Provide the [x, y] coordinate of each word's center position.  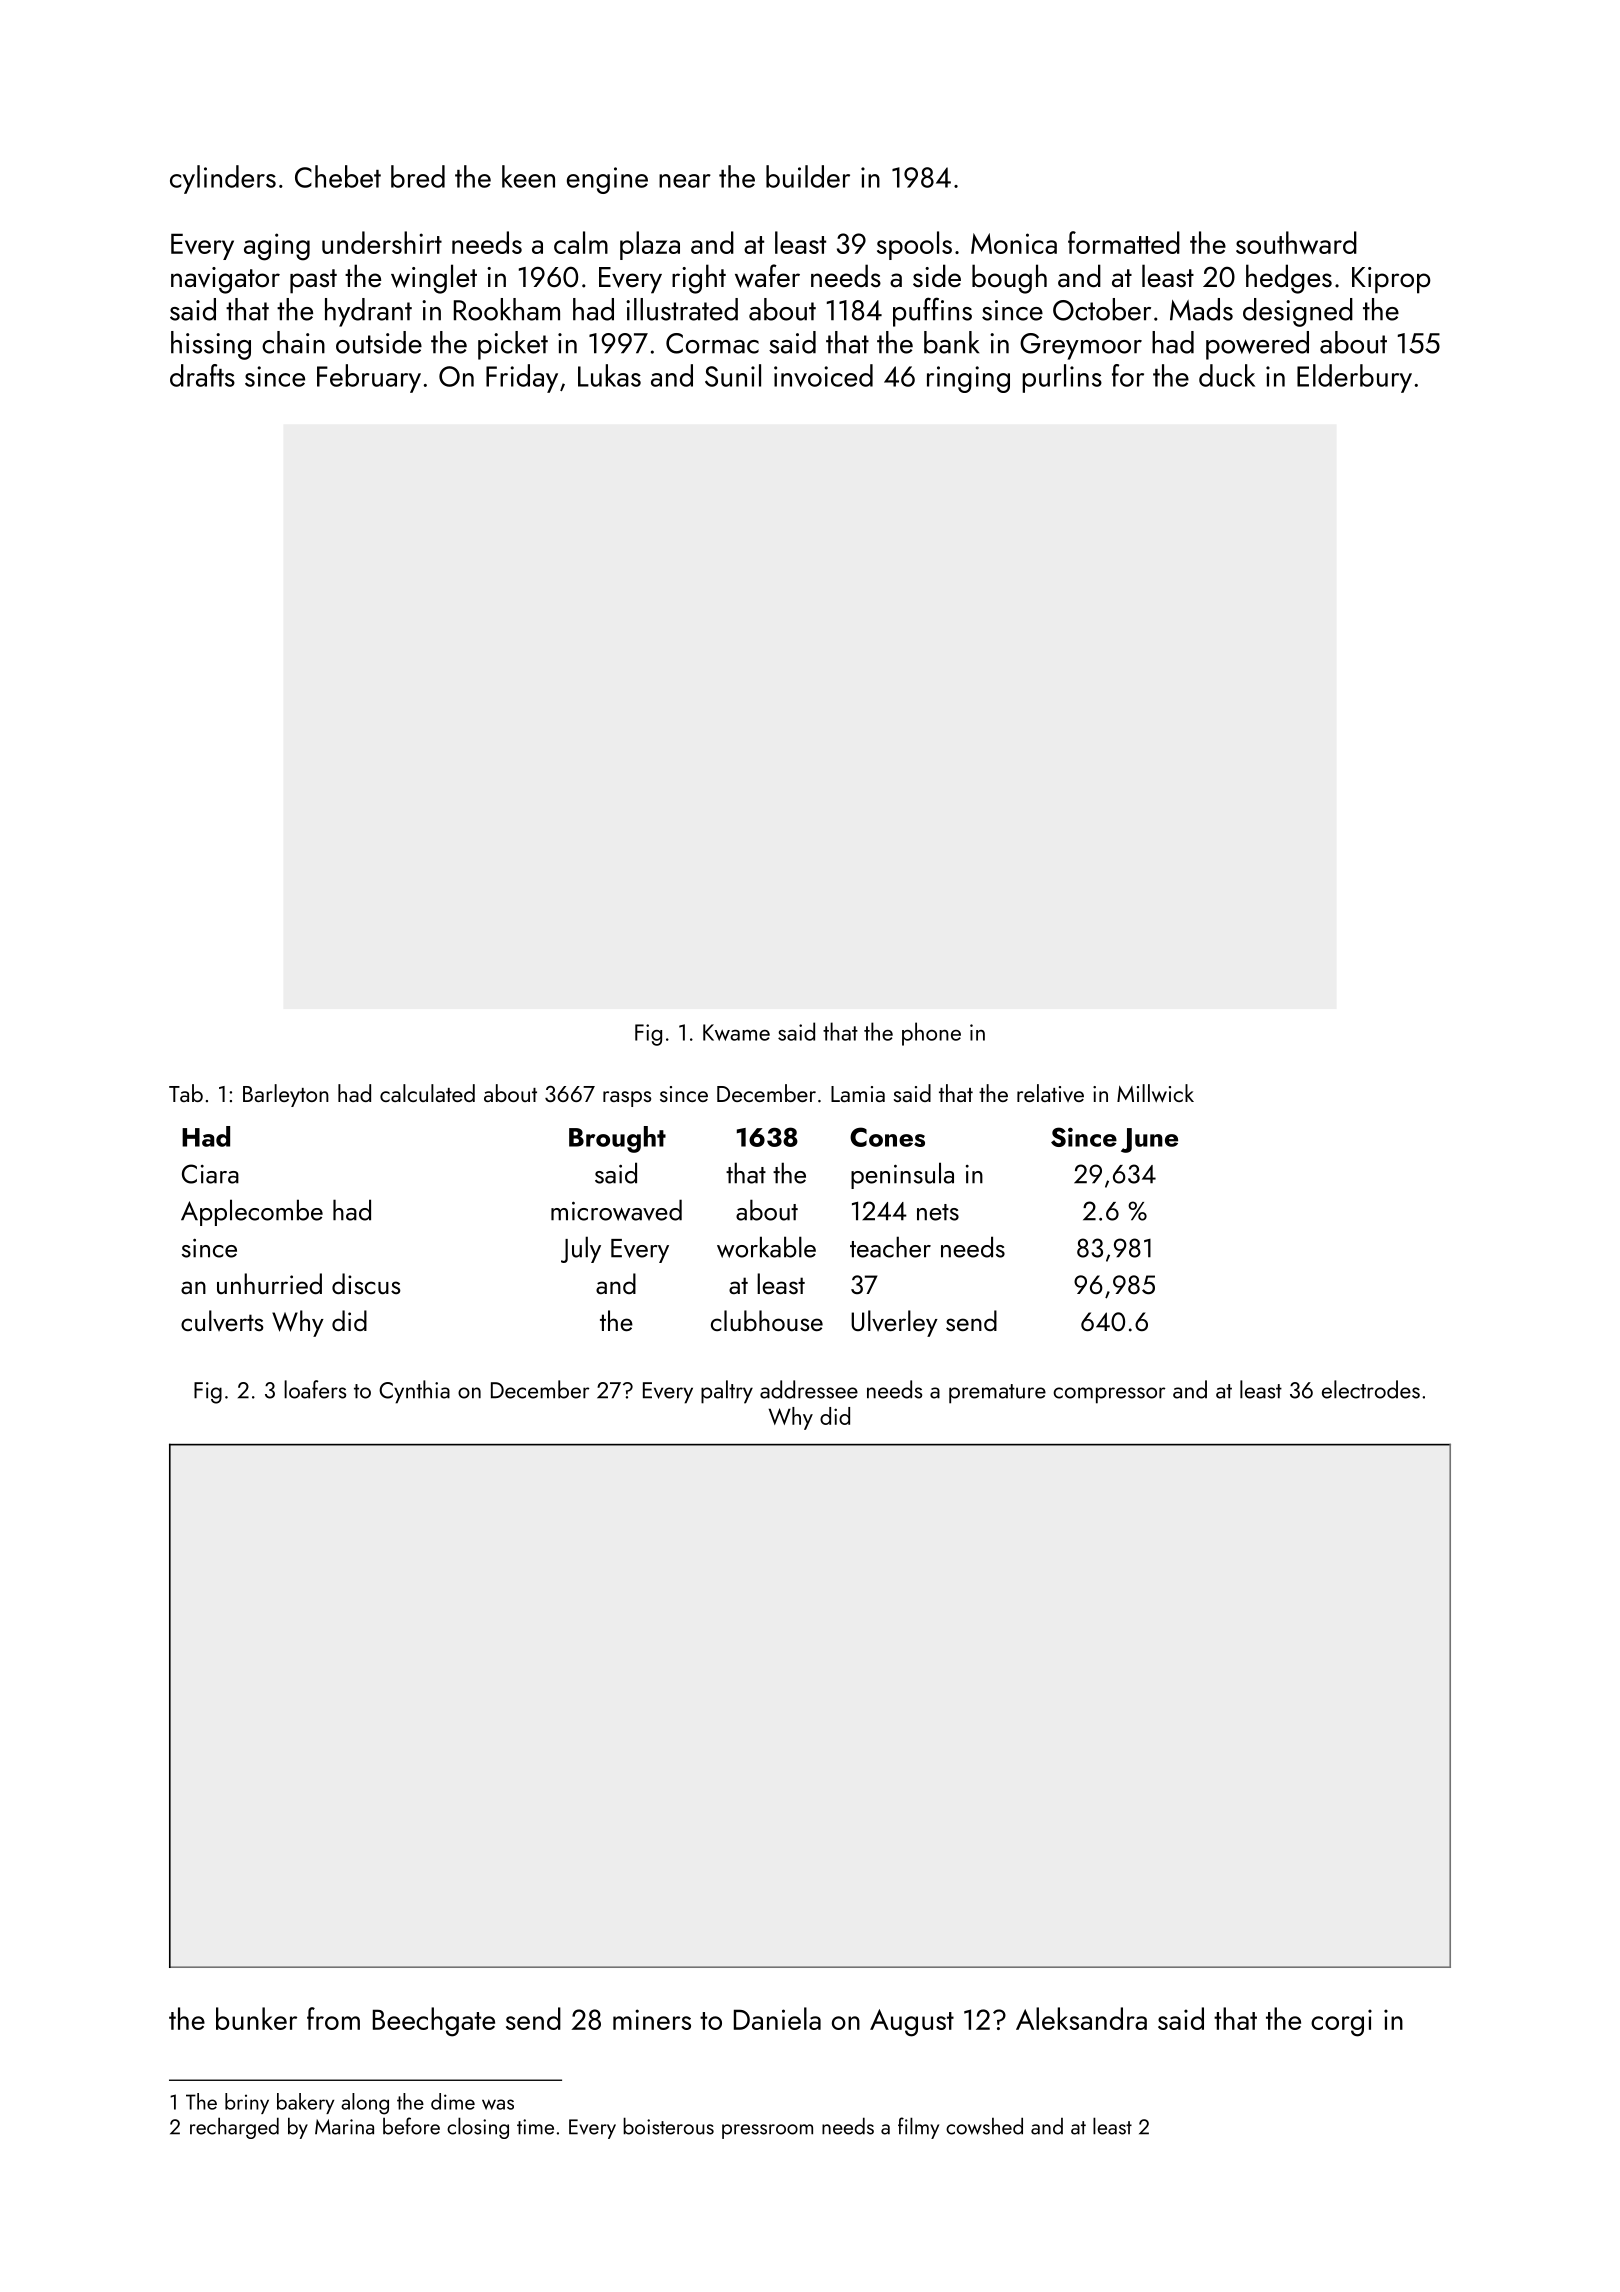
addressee [809, 1389]
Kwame [736, 1032]
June [1149, 1140]
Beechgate [434, 2022]
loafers [315, 1389]
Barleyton [286, 1095]
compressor [1109, 1395]
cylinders [223, 179]
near [685, 181]
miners [652, 2019]
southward [1296, 242]
